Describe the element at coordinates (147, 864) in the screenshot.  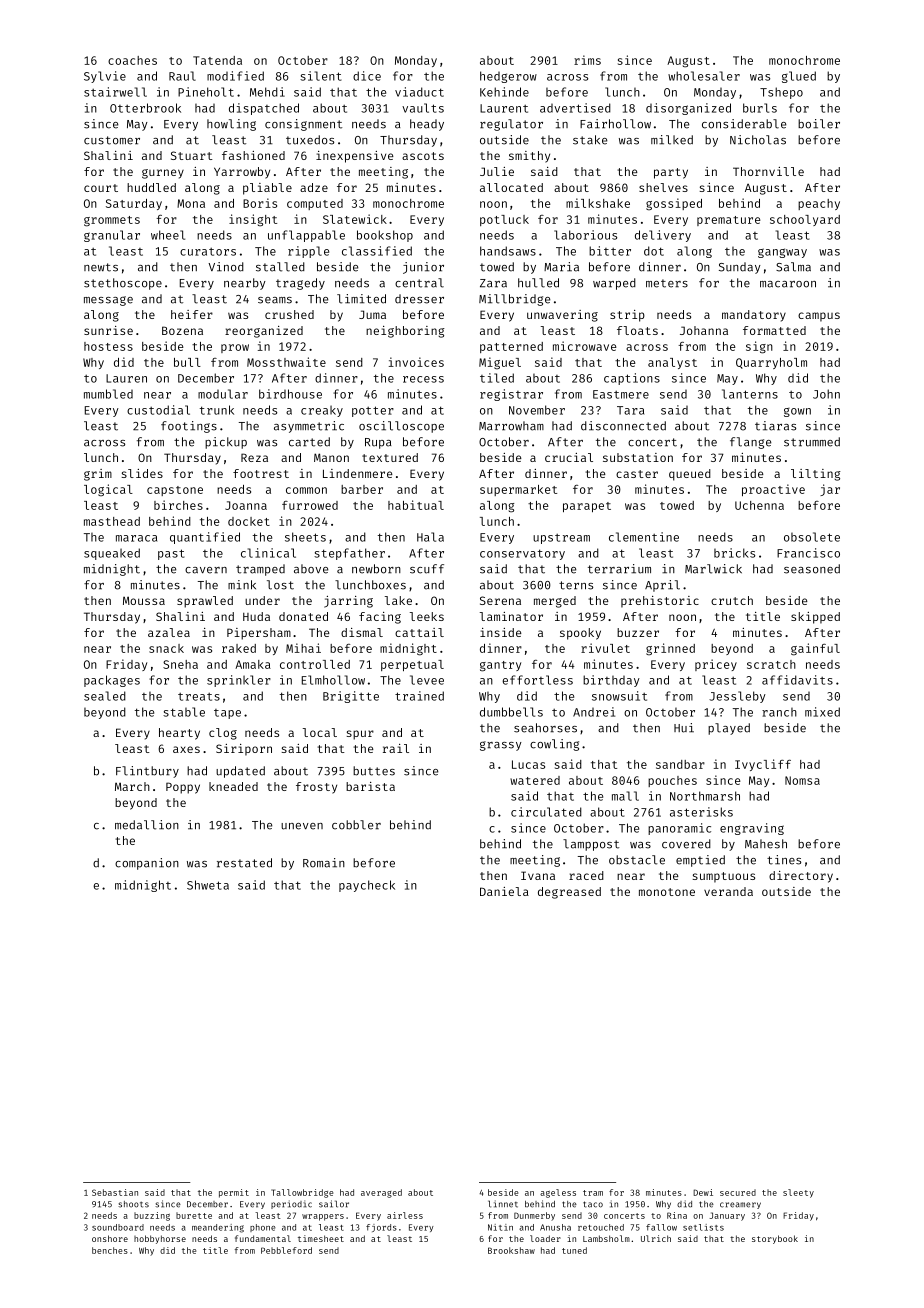
I see `companion` at that location.
